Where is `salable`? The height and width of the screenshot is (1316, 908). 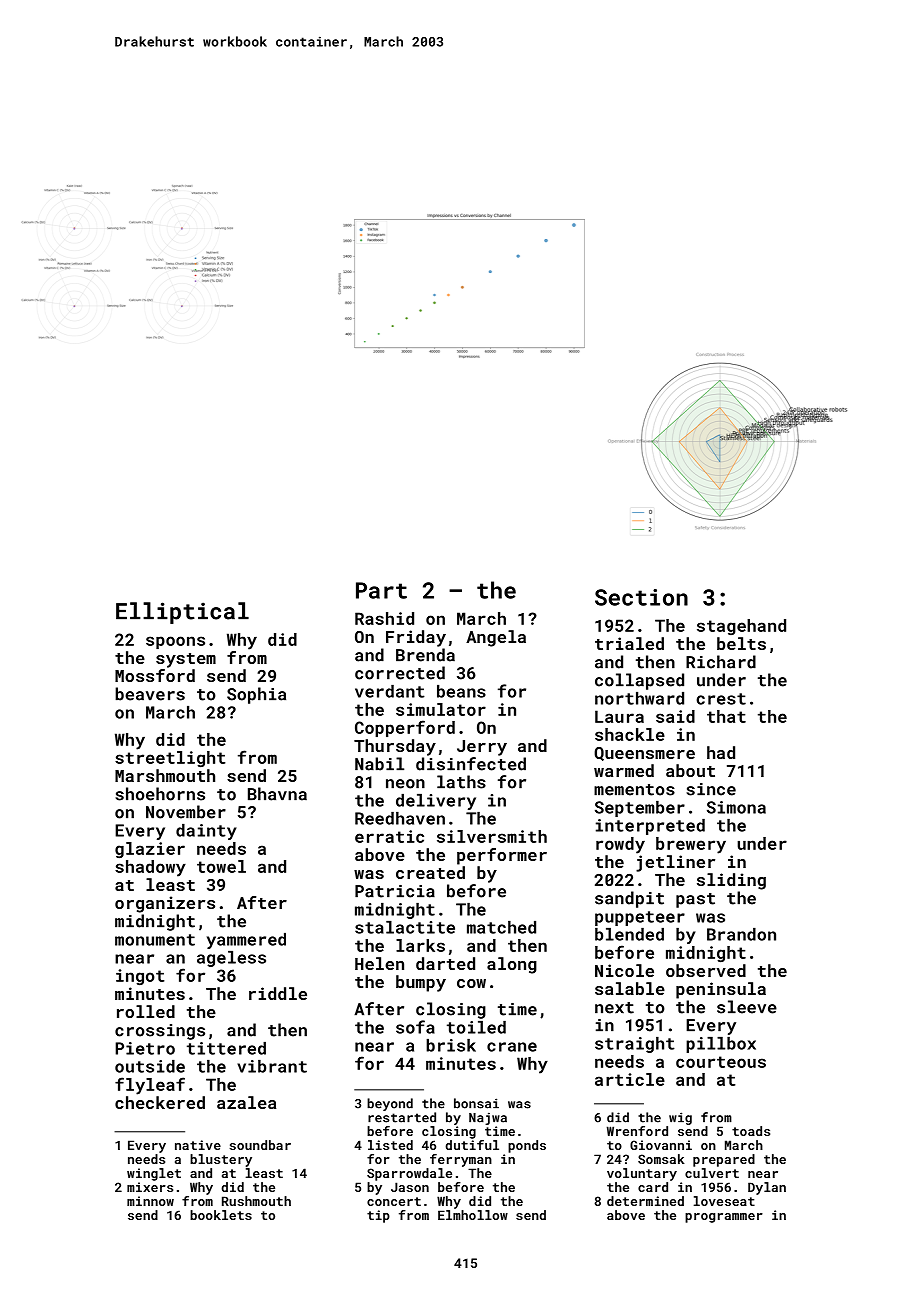 salable is located at coordinates (630, 988).
